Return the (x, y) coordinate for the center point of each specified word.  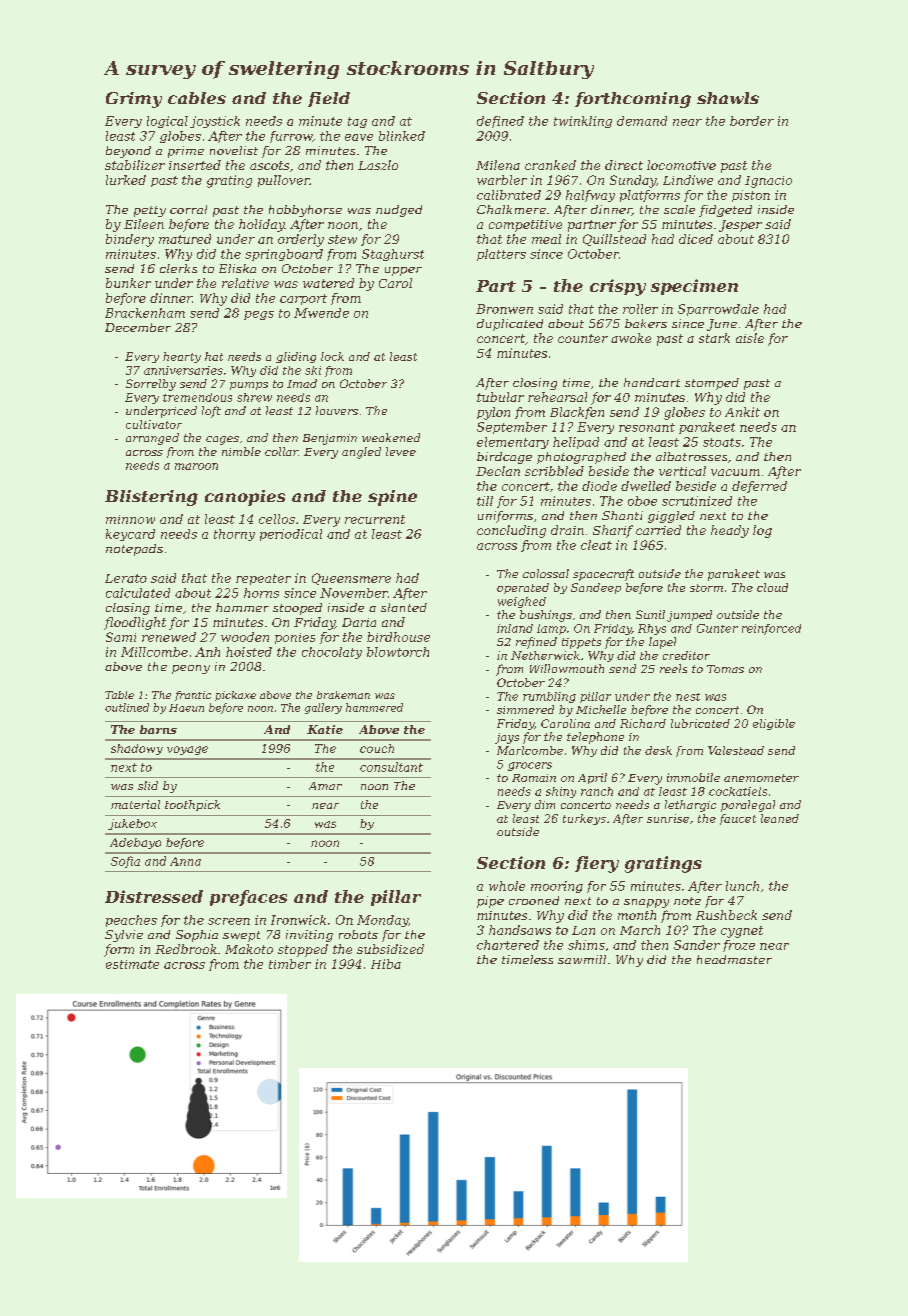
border (752, 121)
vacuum (735, 472)
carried (658, 530)
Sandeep (596, 588)
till (485, 501)
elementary (513, 443)
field (329, 99)
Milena (498, 165)
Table (119, 695)
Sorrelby (151, 385)
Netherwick (545, 655)
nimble (241, 451)
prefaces (248, 898)
